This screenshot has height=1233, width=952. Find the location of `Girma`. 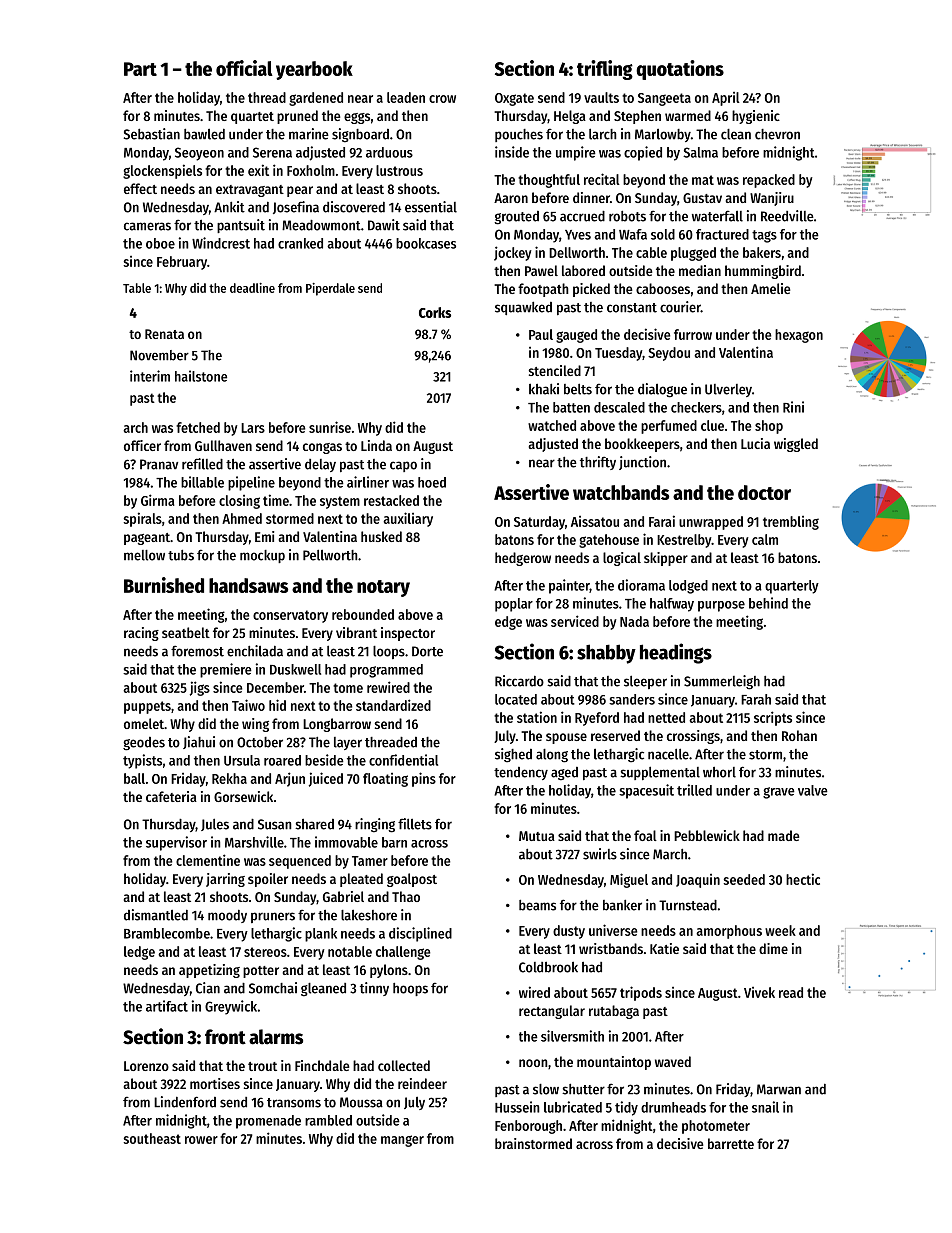

Girma is located at coordinates (157, 500).
